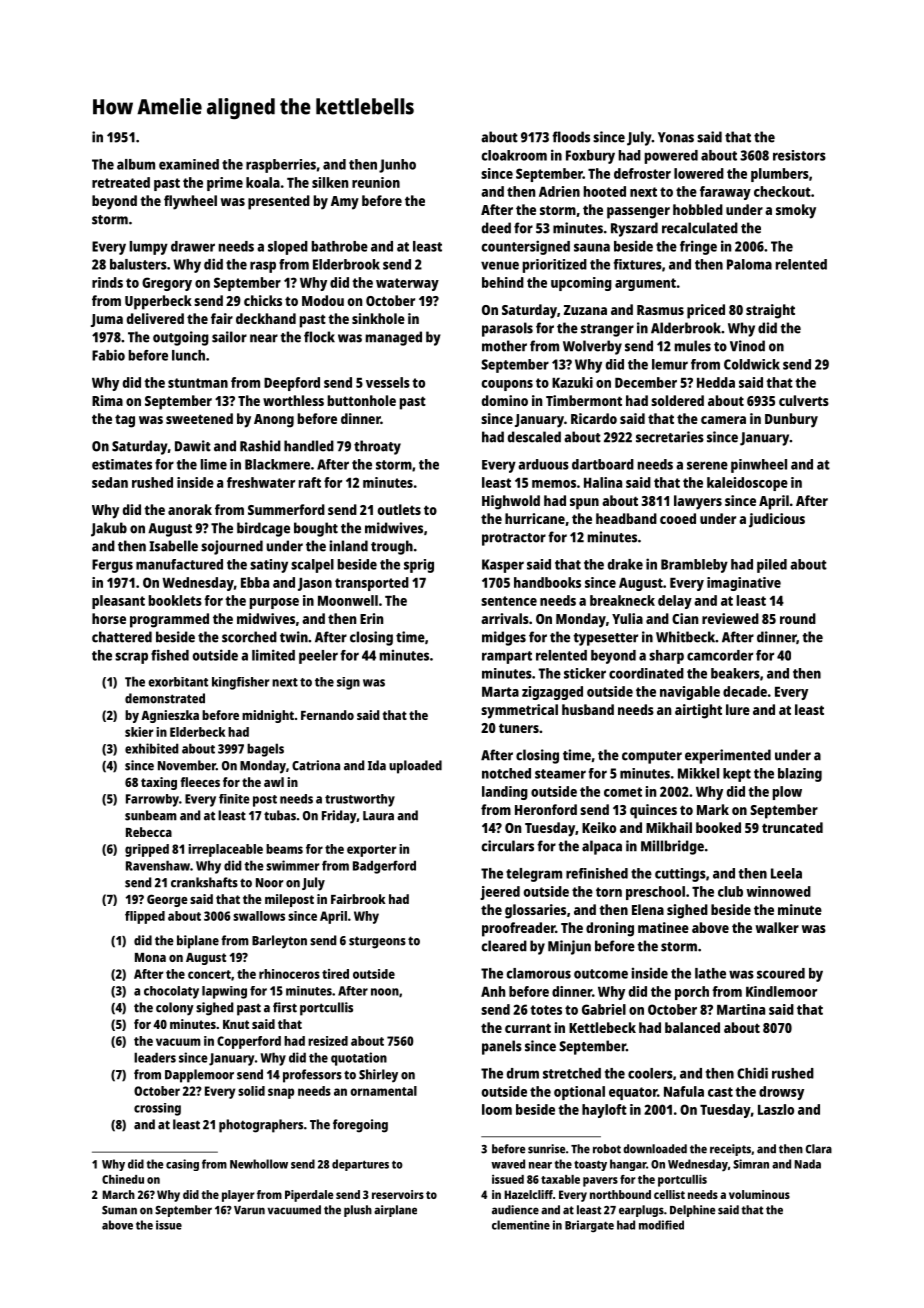 Image resolution: width=924 pixels, height=1308 pixels. I want to click on Varun, so click(249, 1210).
